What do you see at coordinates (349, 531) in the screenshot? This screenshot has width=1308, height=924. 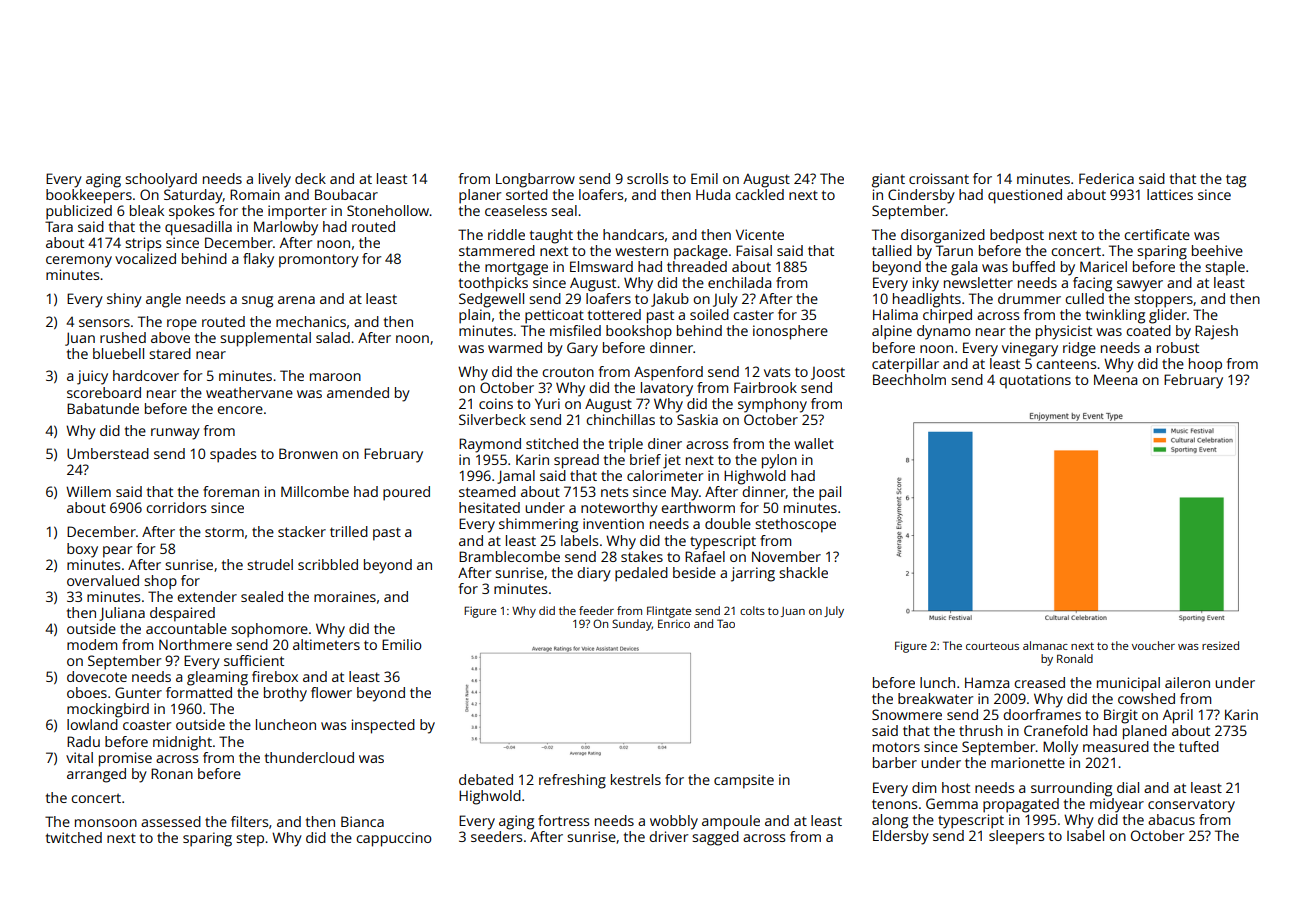 I see `trilled` at bounding box center [349, 531].
